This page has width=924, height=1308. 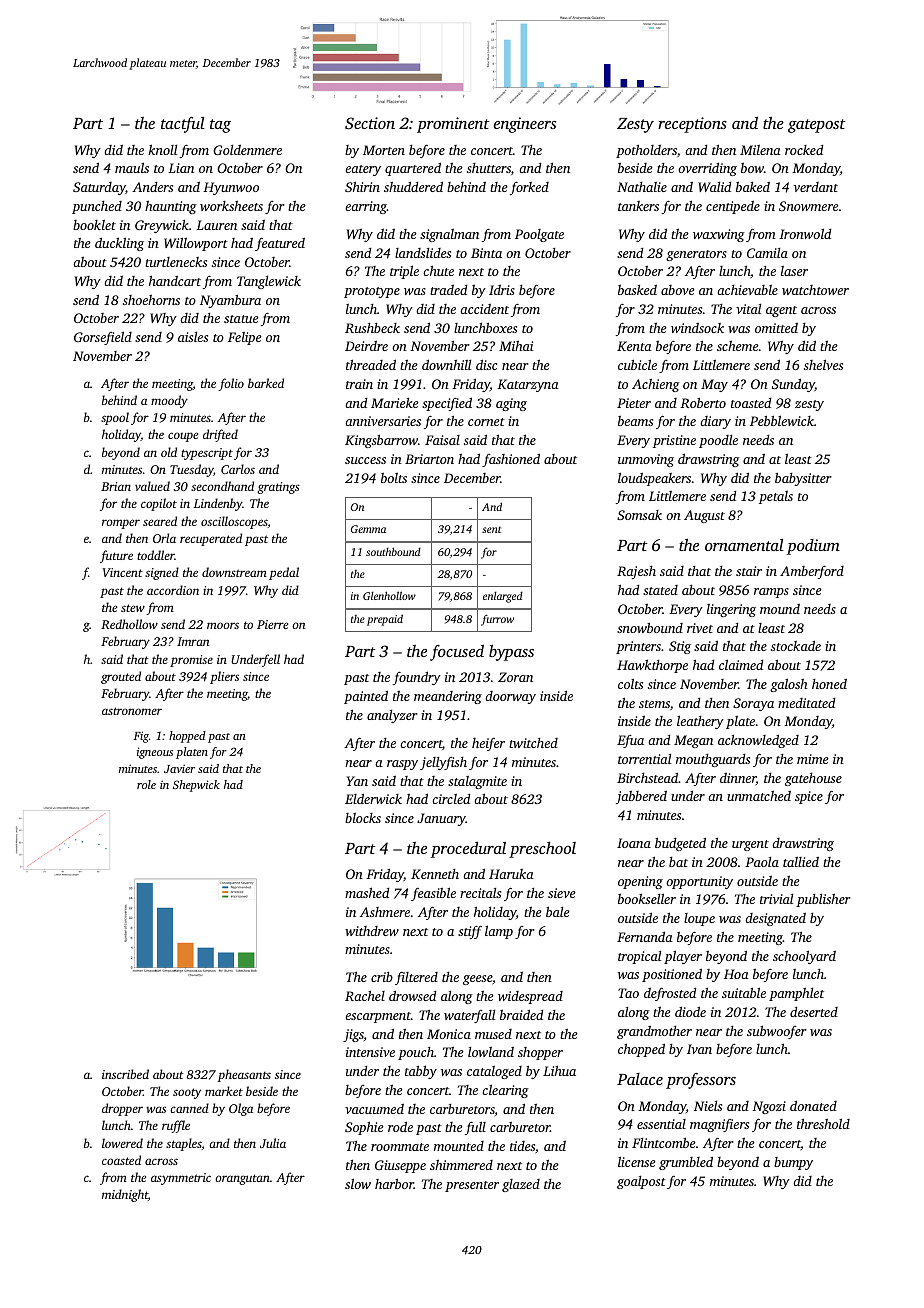 I want to click on Hawkthorpe, so click(x=652, y=666).
